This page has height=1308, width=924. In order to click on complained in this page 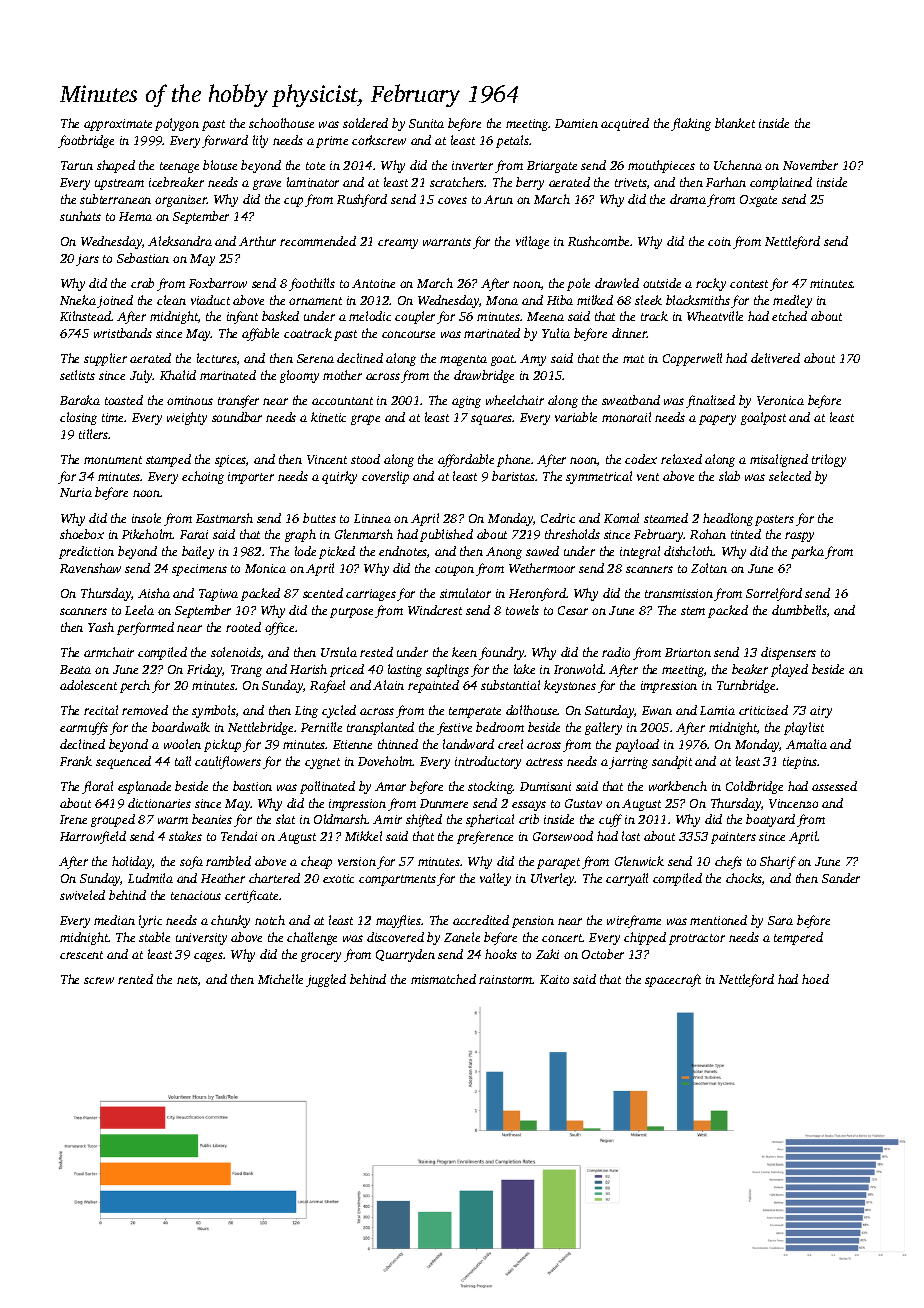, I will do `click(781, 183)`.
